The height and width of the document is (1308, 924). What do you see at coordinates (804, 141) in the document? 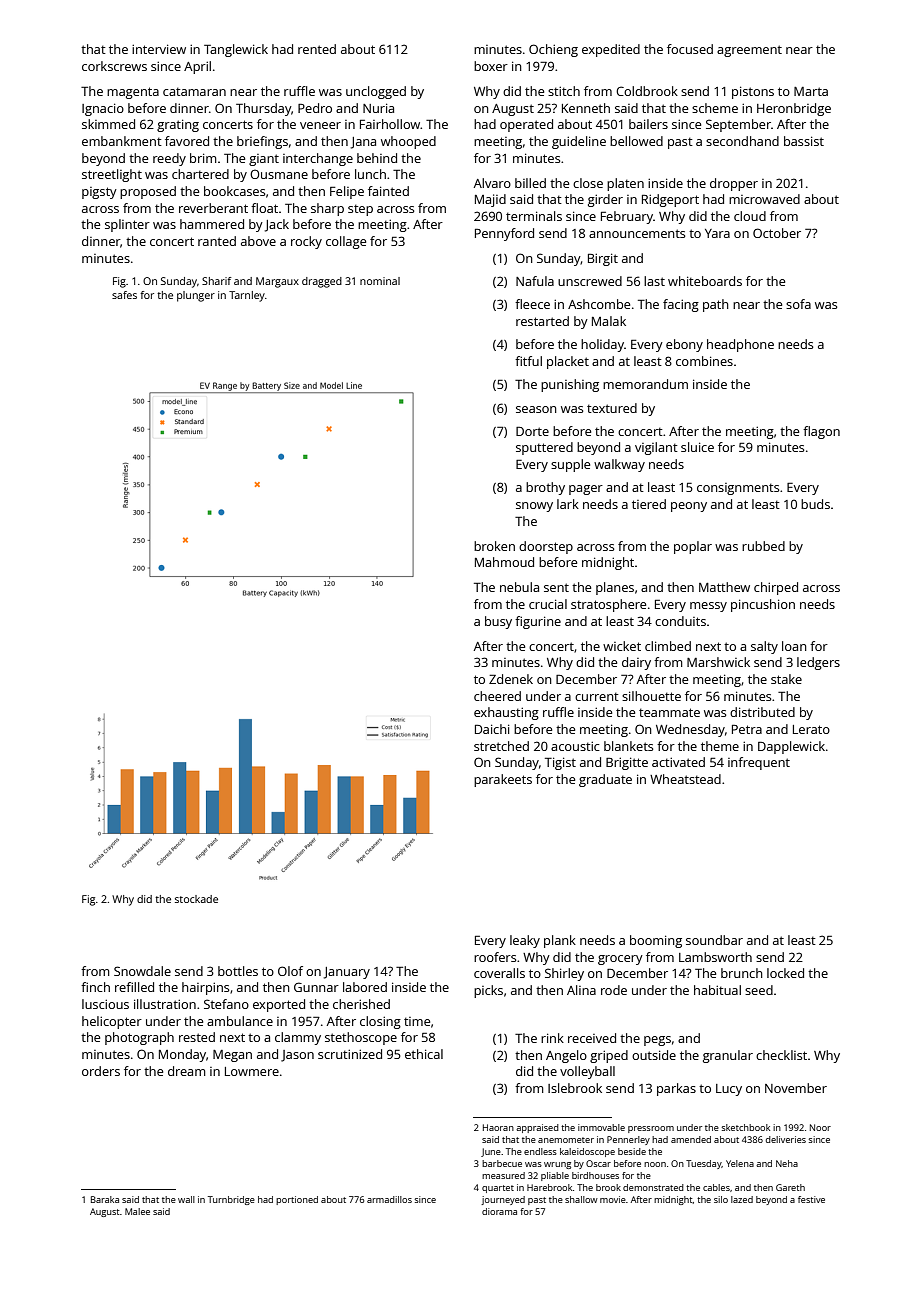
I see `bassist` at bounding box center [804, 141].
